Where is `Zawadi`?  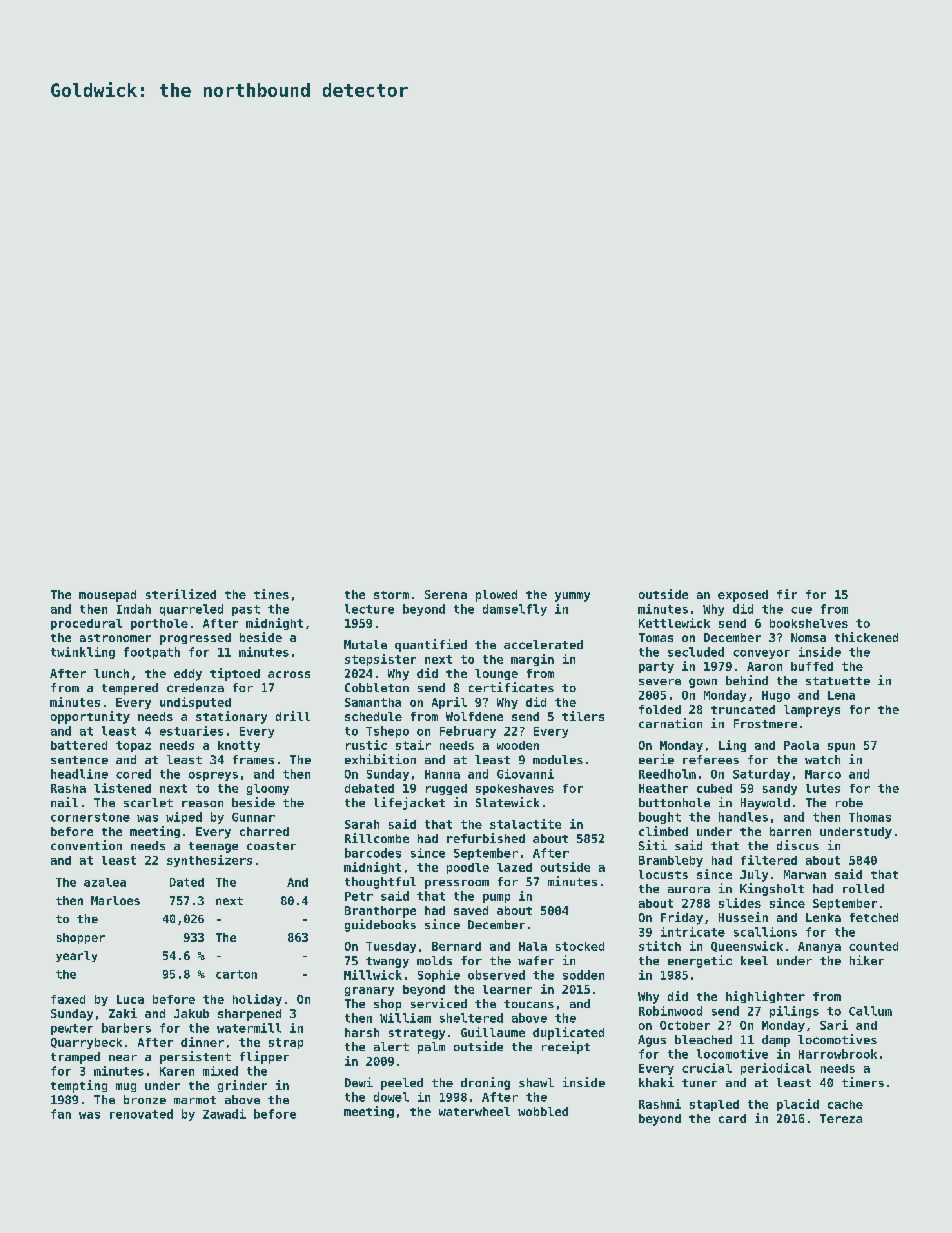 Zawadi is located at coordinates (224, 1114).
